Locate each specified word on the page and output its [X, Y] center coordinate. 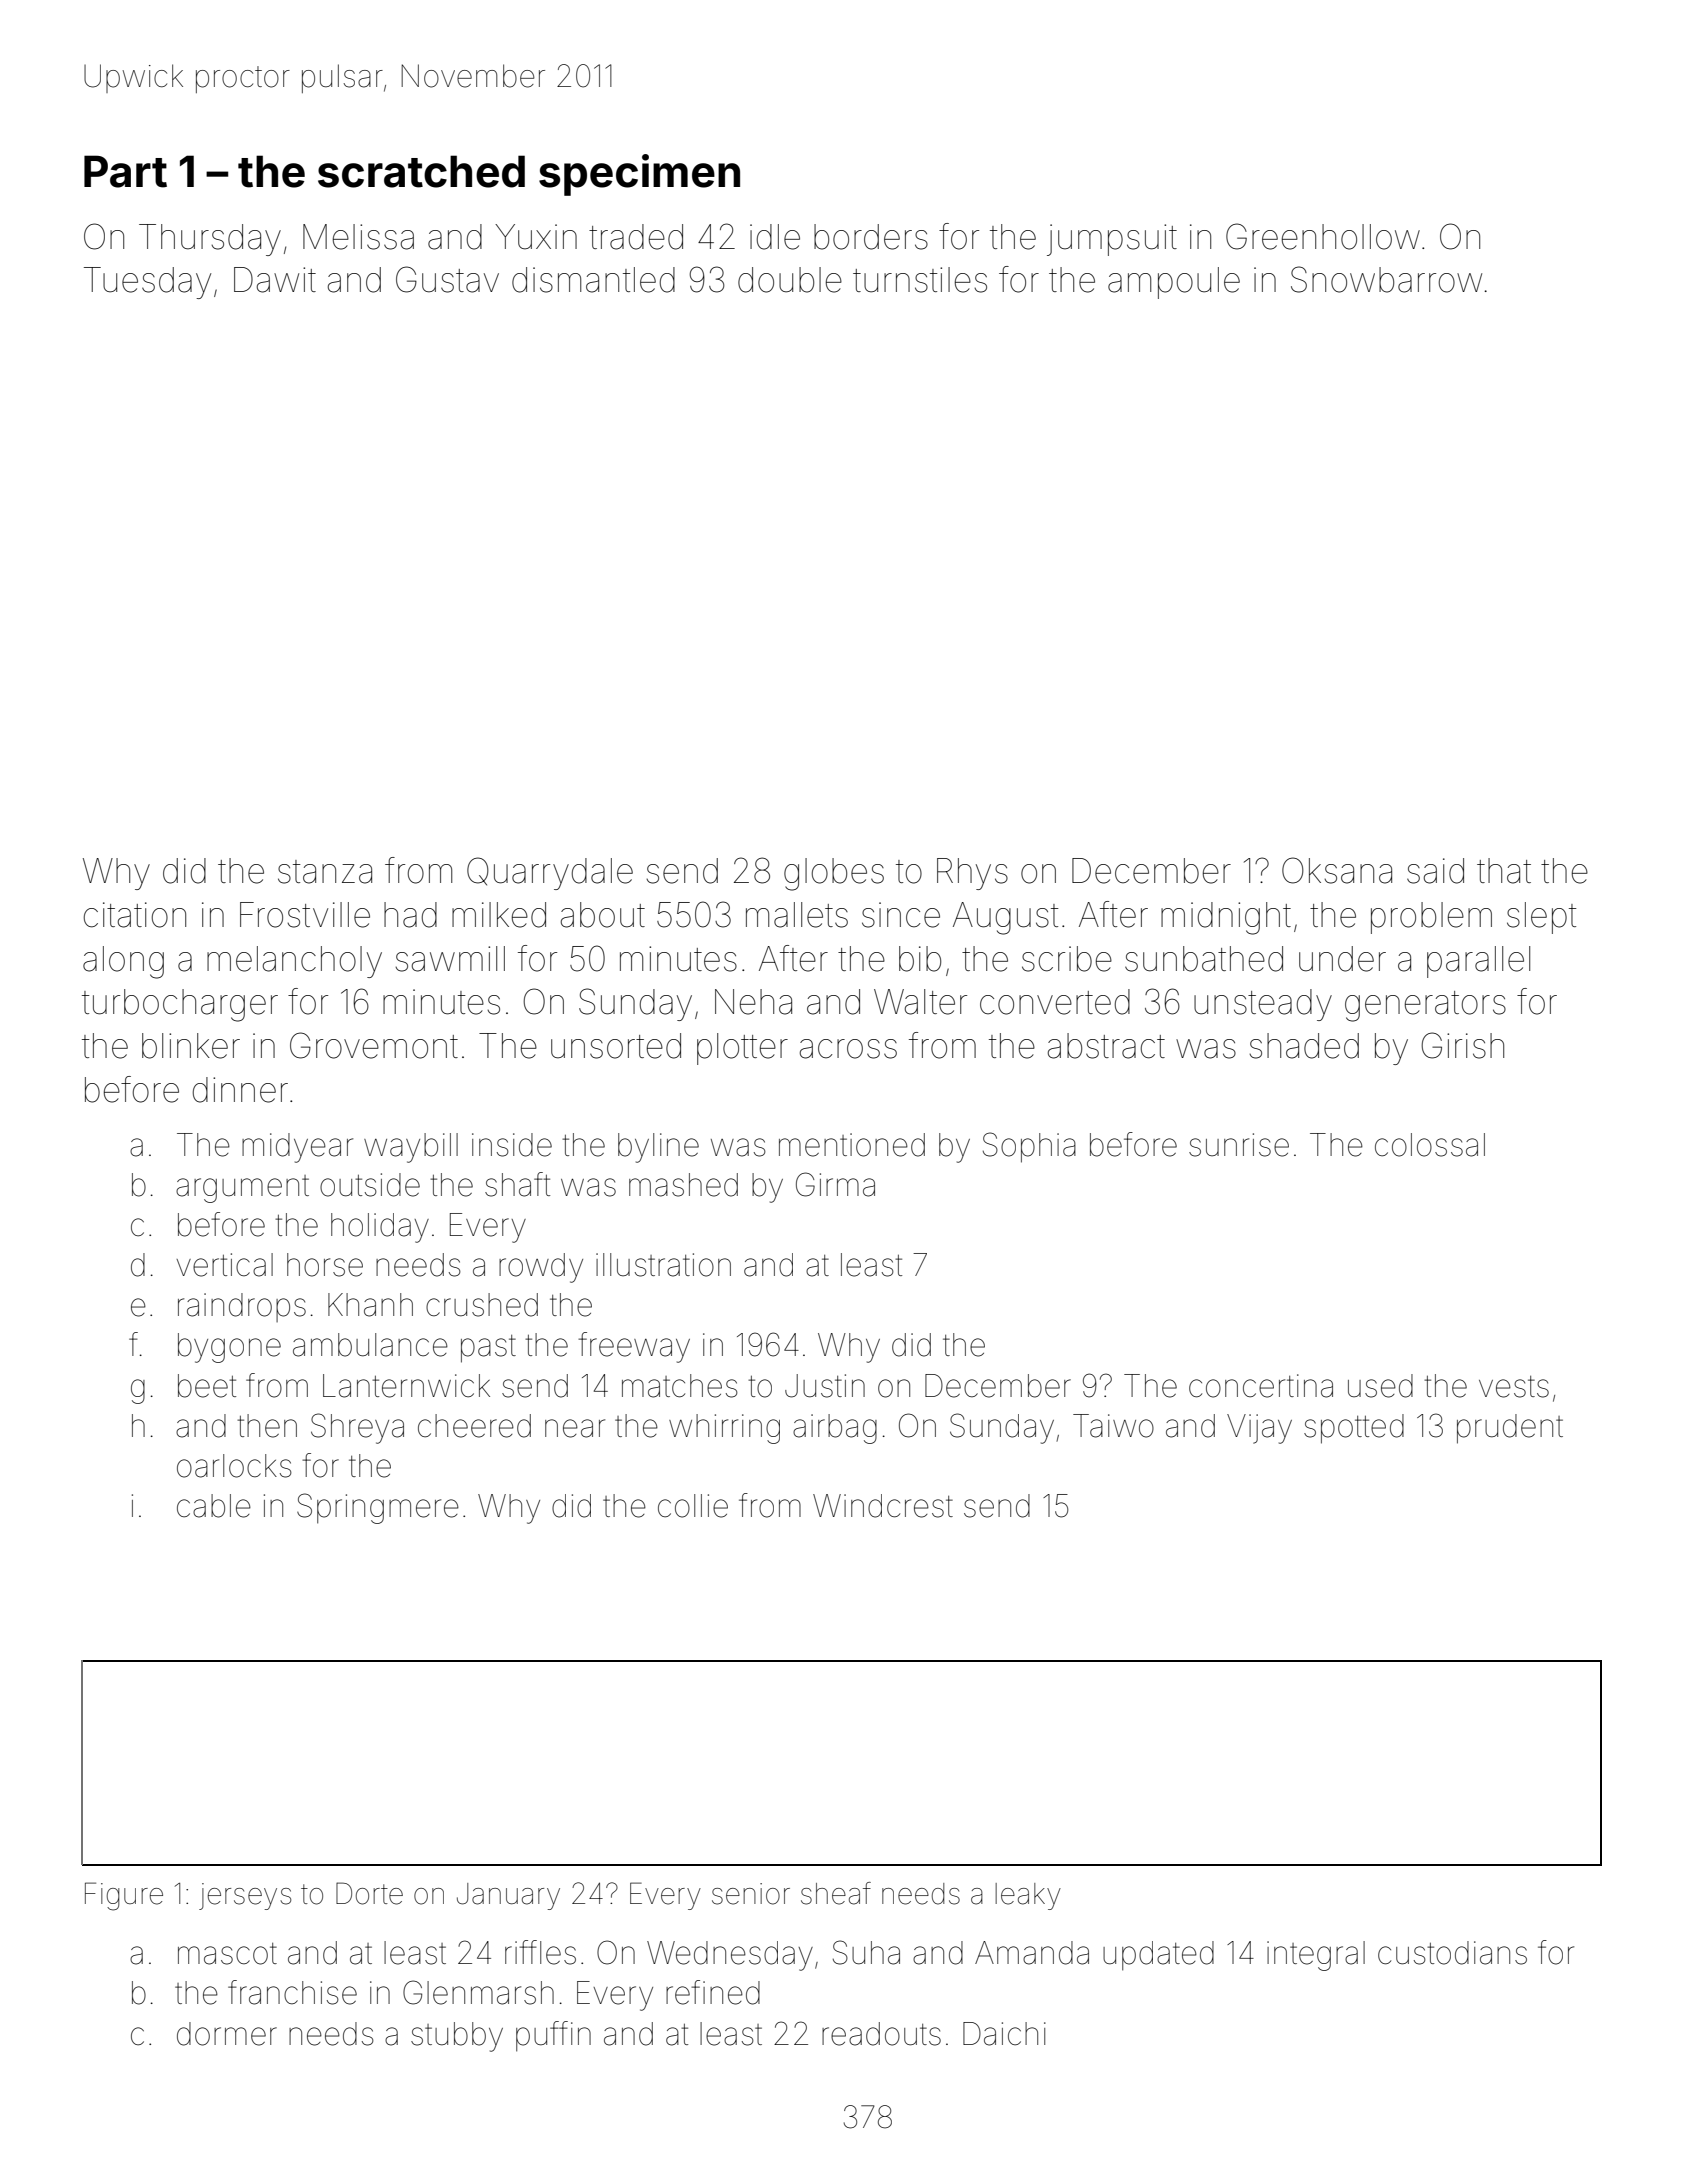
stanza [325, 872]
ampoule [1174, 283]
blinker [191, 1046]
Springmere [378, 1508]
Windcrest [883, 1506]
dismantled [593, 280]
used [1380, 1386]
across [848, 1049]
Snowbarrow [1386, 279]
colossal [1430, 1145]
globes [834, 874]
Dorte [369, 1893]
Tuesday [147, 283]
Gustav [447, 279]
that [1504, 871]
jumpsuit [1112, 240]
